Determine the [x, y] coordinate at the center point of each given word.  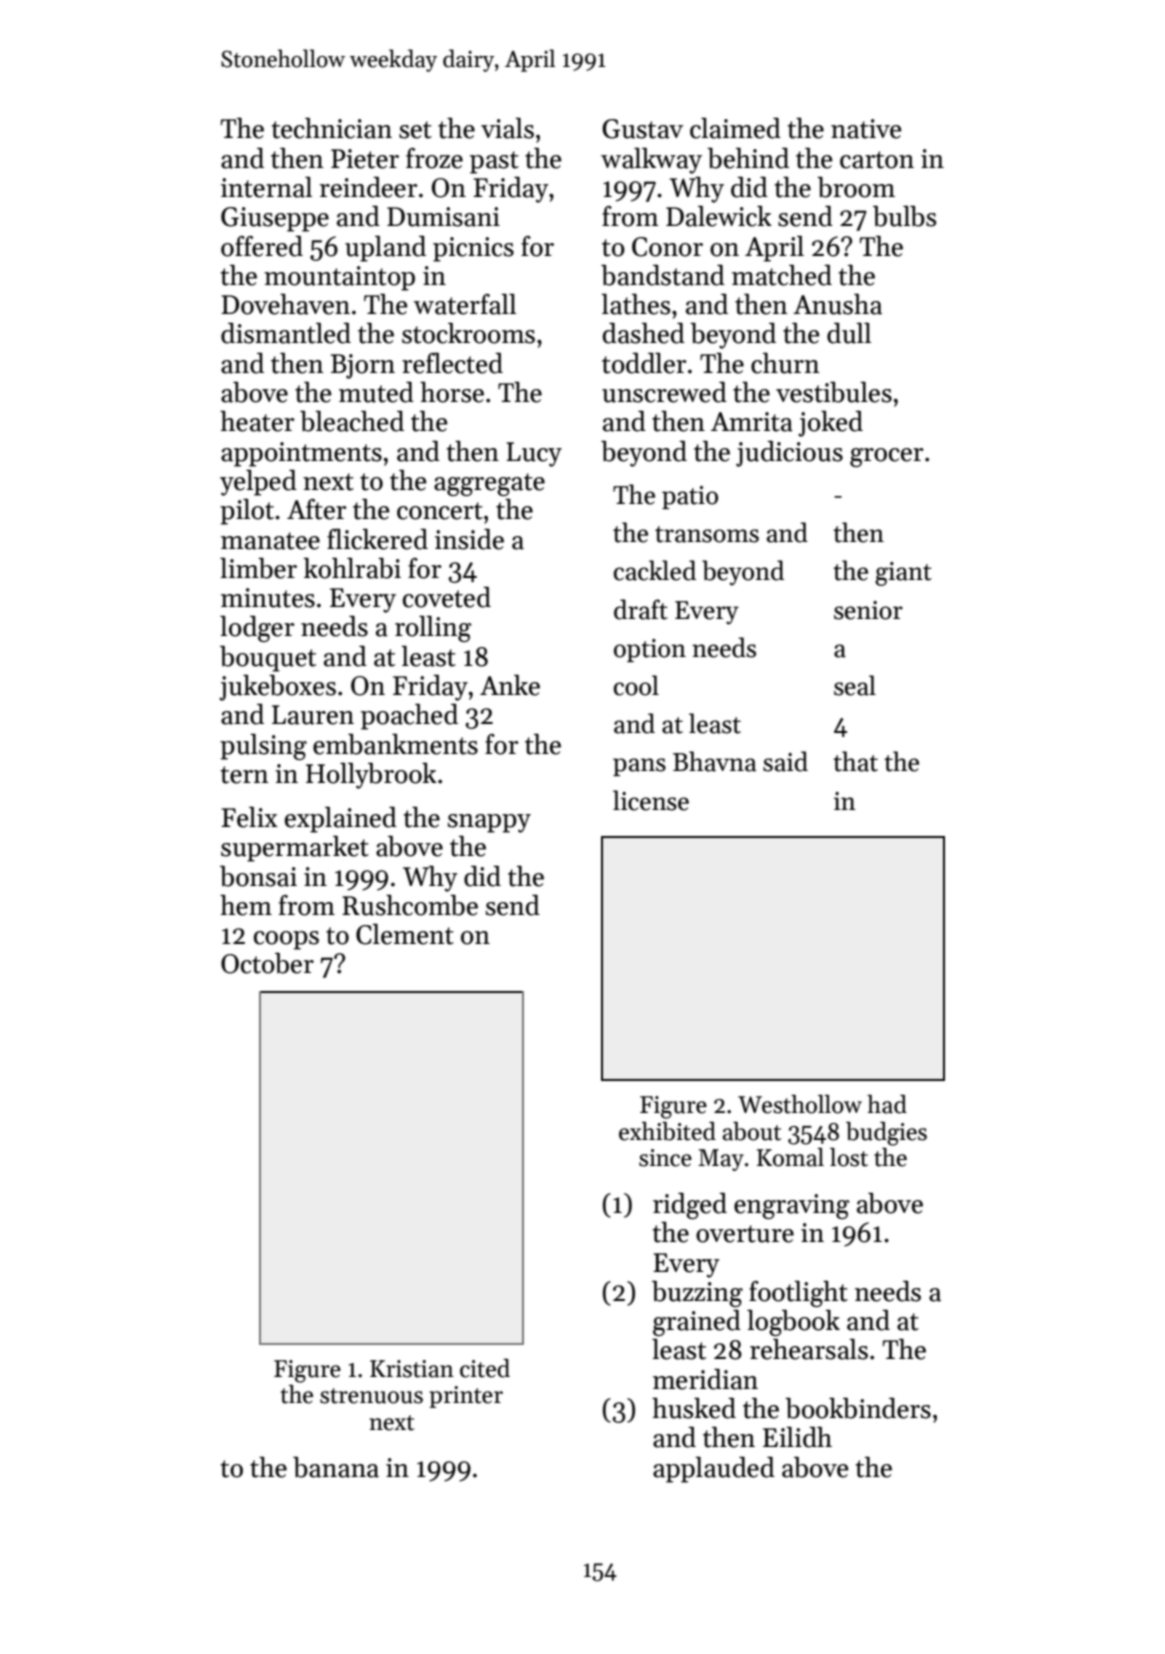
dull [849, 333]
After [316, 509]
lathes [635, 304]
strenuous [371, 1396]
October [267, 963]
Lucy [534, 454]
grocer [886, 457]
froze [434, 158]
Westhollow [800, 1104]
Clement [405, 934]
